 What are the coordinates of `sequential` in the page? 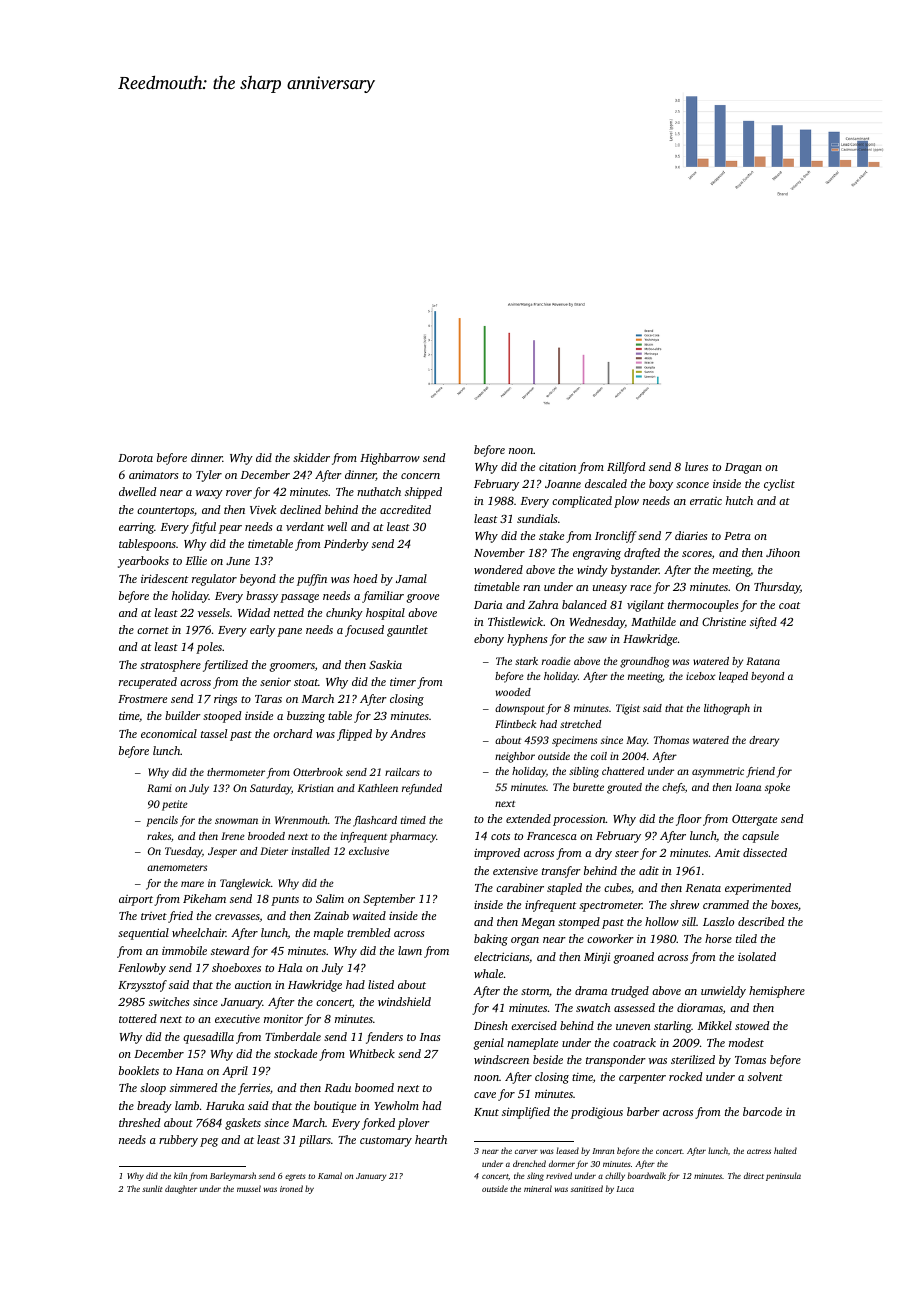 It's located at (143, 934).
